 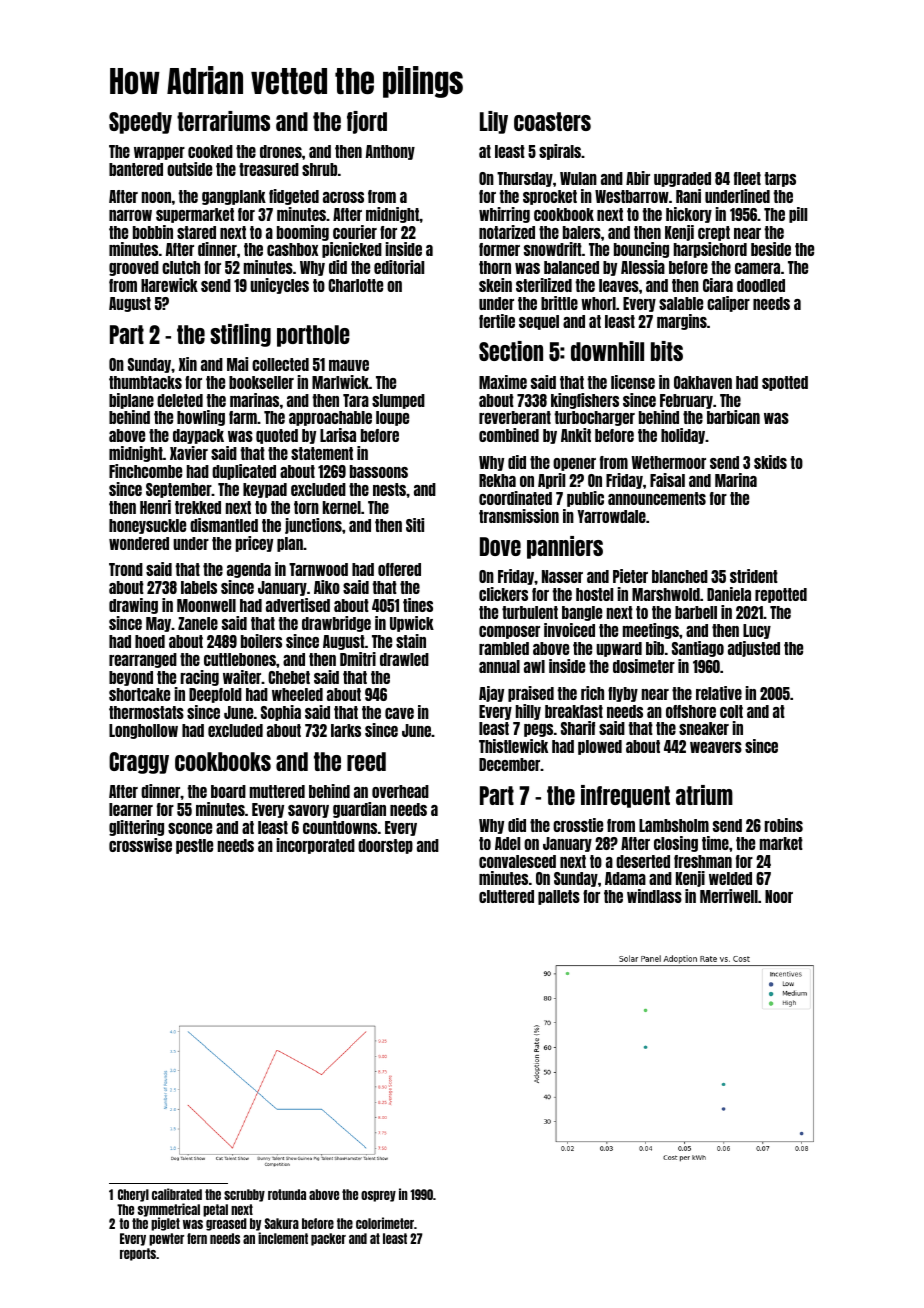 What do you see at coordinates (138, 1254) in the screenshot?
I see `reports` at bounding box center [138, 1254].
